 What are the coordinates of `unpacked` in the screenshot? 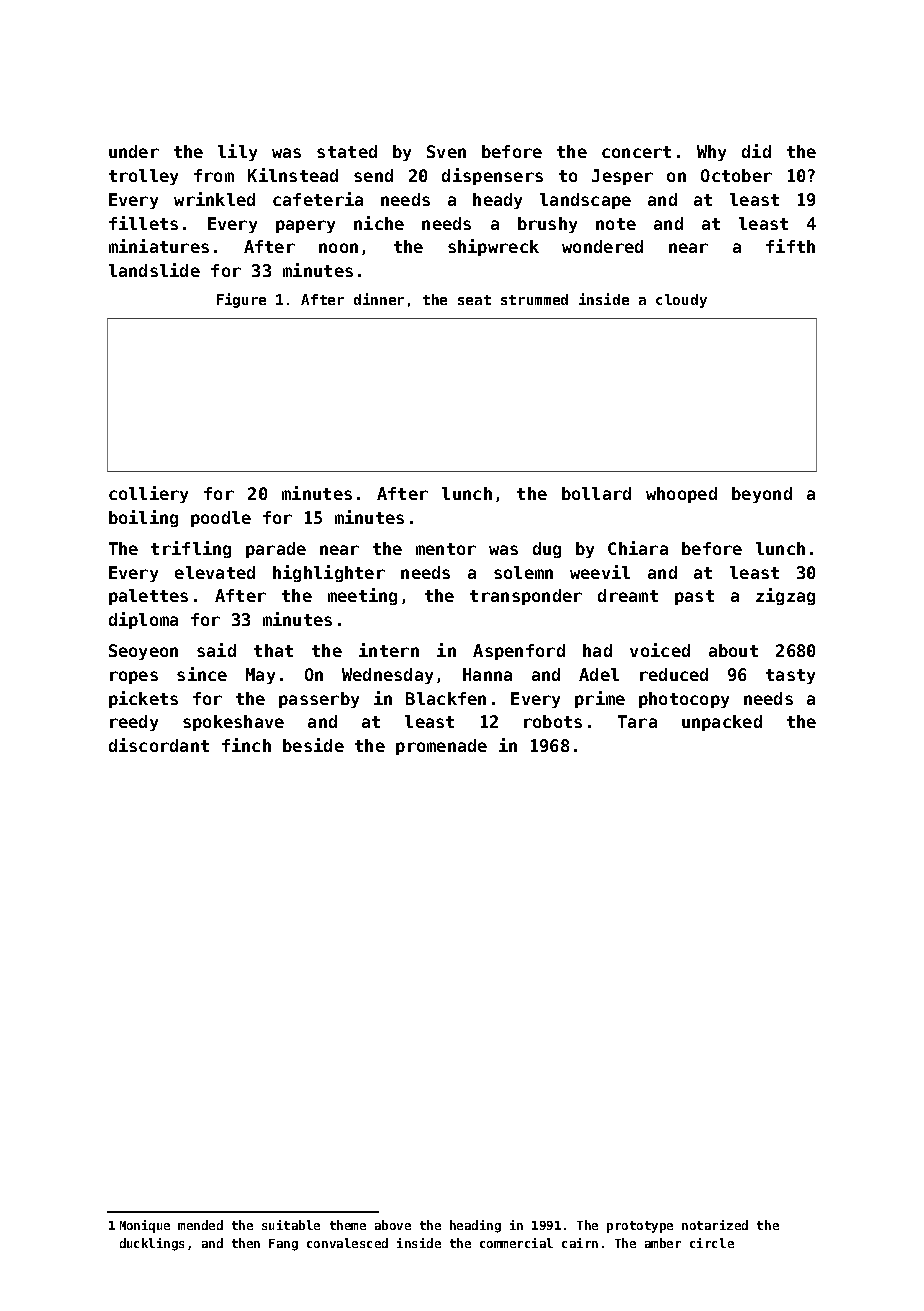 It's located at (722, 723).
